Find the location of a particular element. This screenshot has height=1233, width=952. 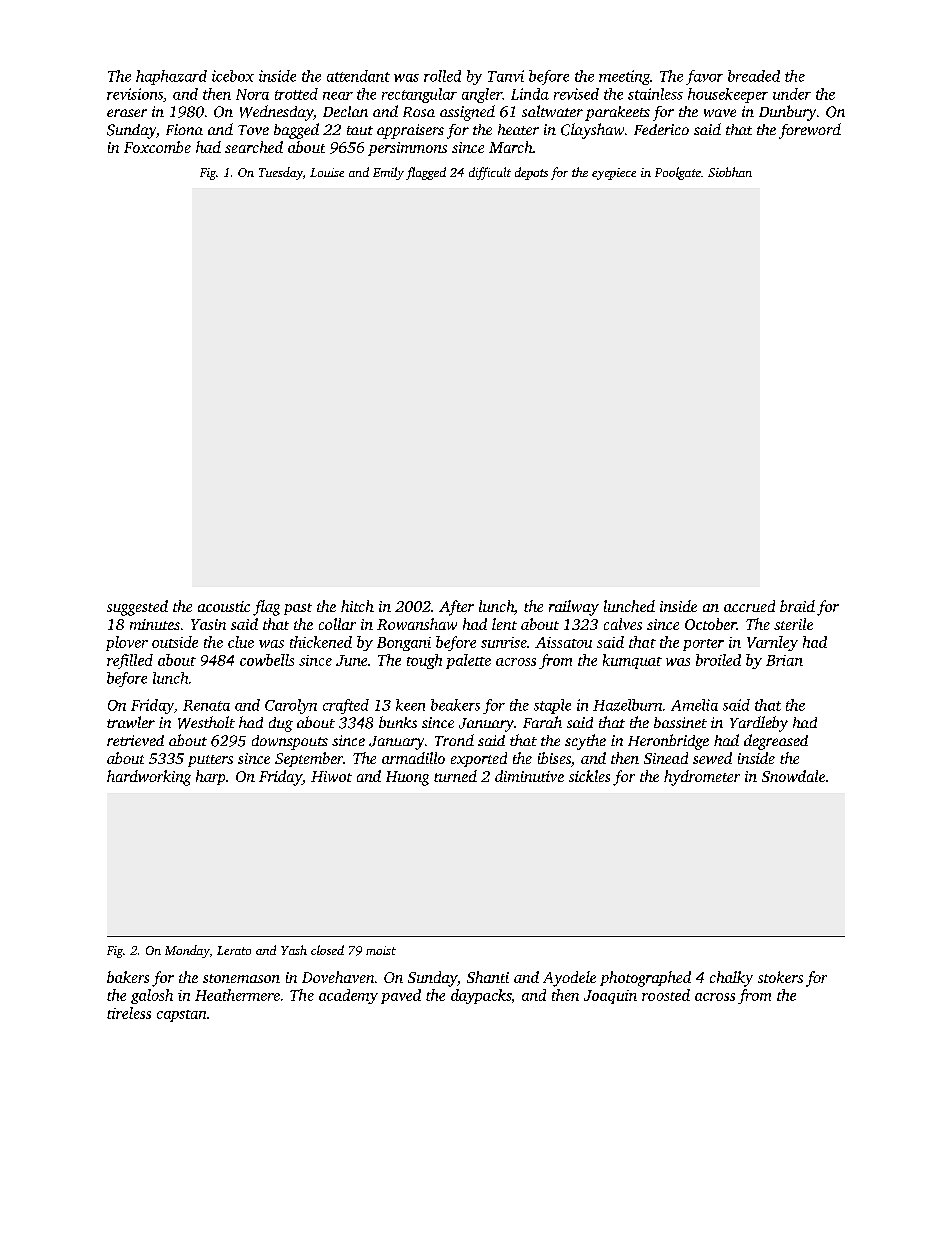

breaded is located at coordinates (754, 76).
